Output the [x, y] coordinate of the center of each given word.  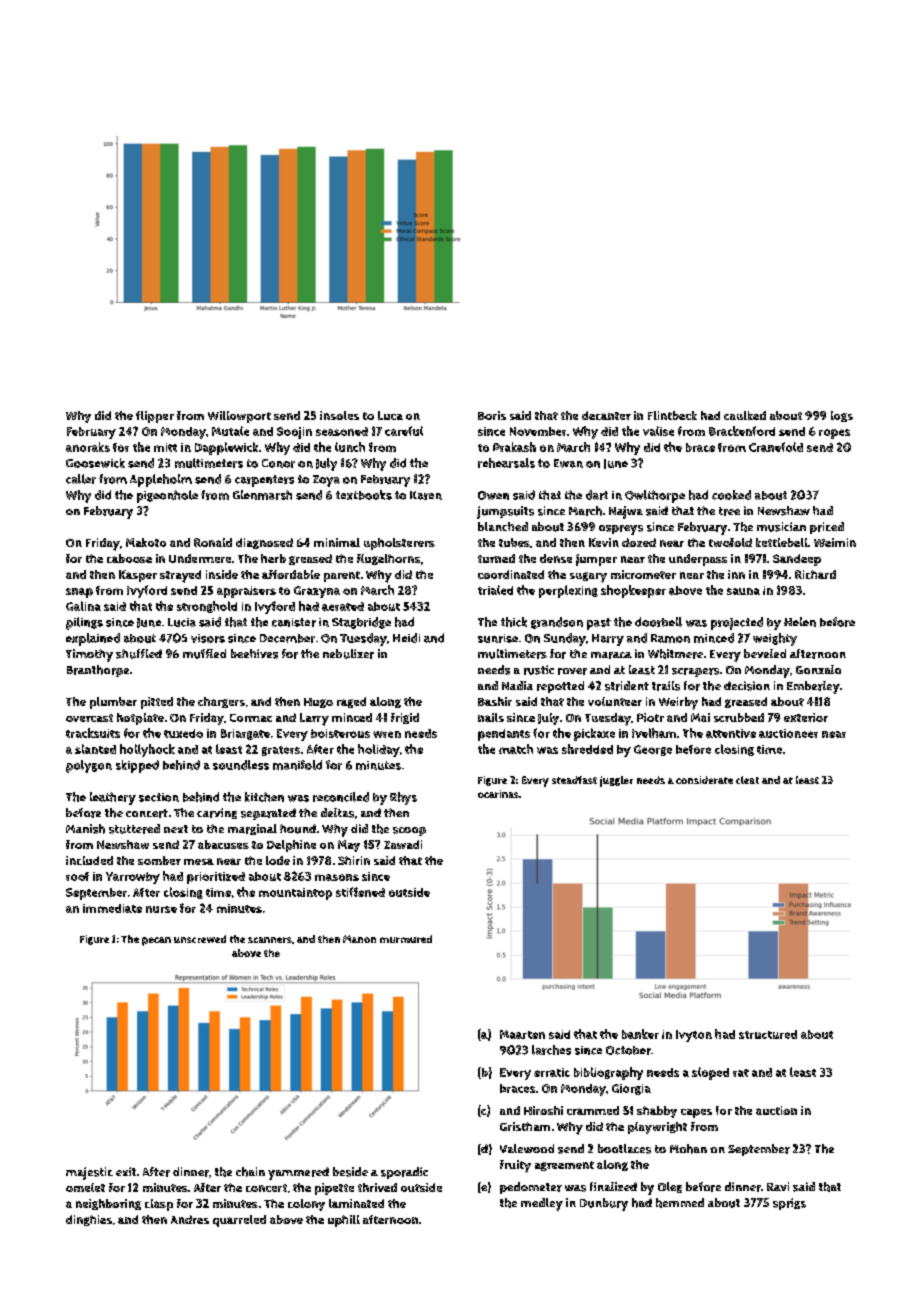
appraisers [246, 592]
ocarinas [498, 794]
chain [250, 1172]
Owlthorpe [655, 496]
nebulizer [348, 654]
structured [768, 1034]
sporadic [404, 1173]
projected [737, 623]
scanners [270, 940]
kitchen [264, 797]
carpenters [264, 481]
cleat [747, 780]
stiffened [360, 892]
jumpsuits [505, 512]
